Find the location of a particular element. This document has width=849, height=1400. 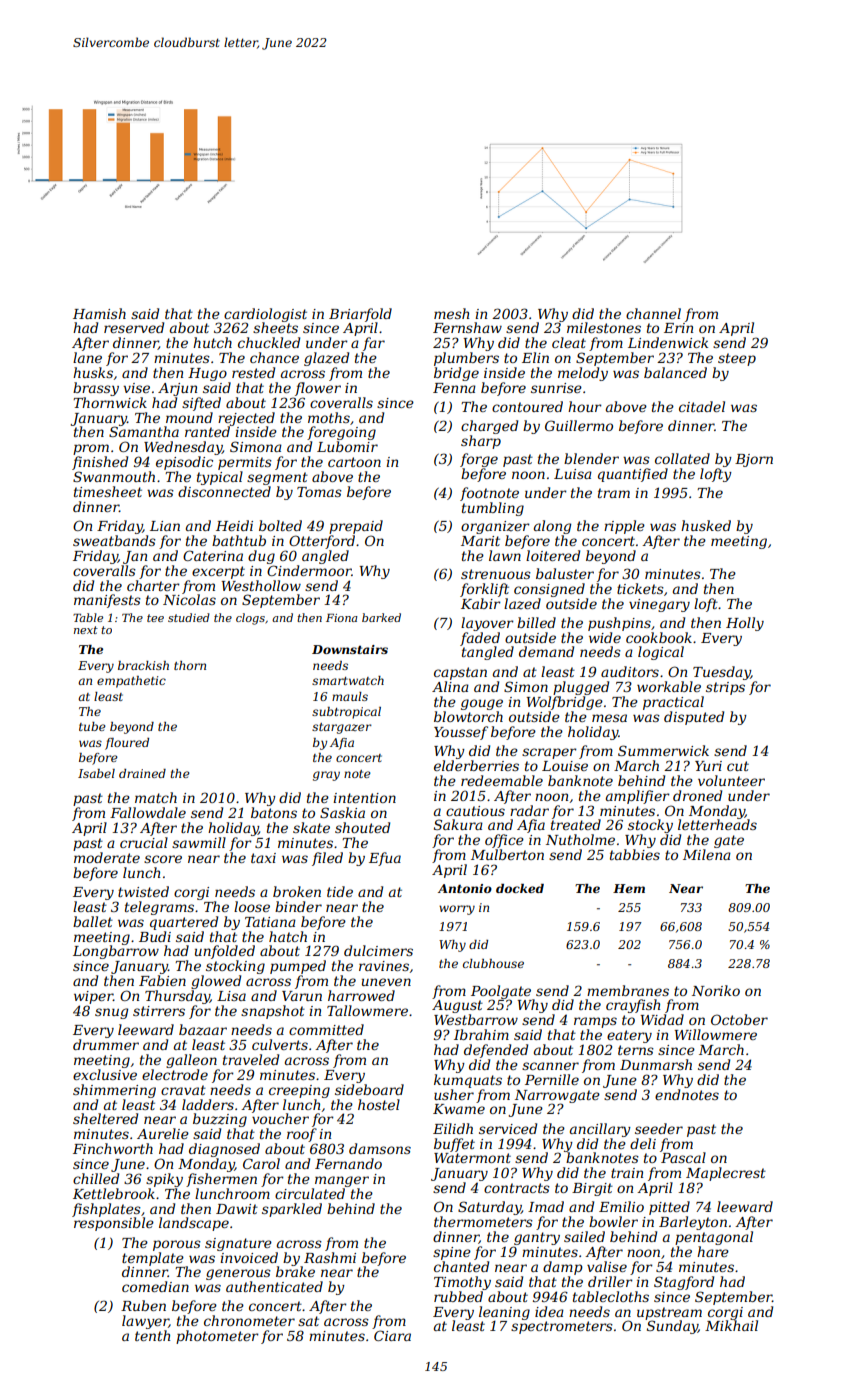

creeping is located at coordinates (299, 1091).
